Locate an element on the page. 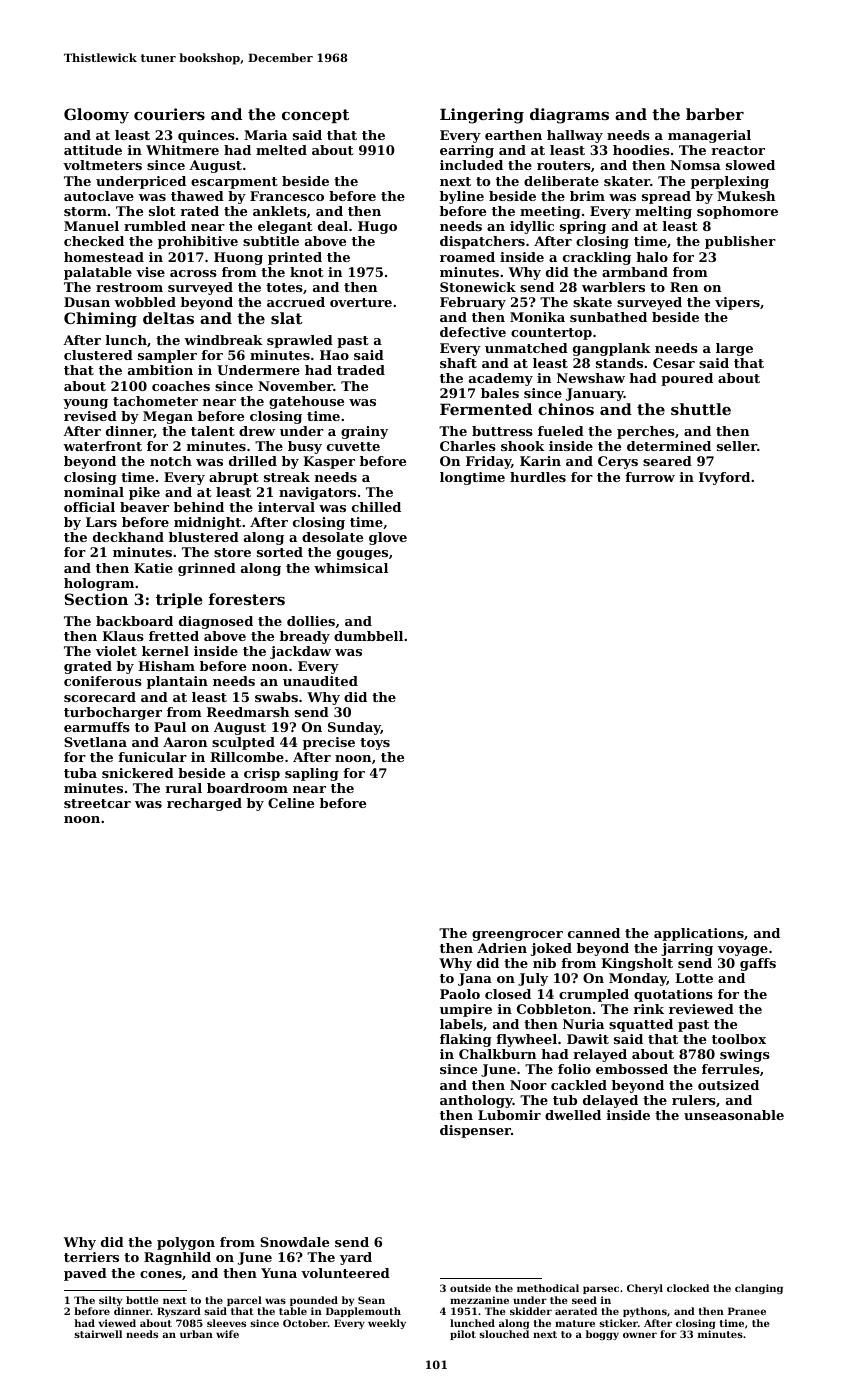 This document has width=849, height=1400. barber is located at coordinates (715, 114).
